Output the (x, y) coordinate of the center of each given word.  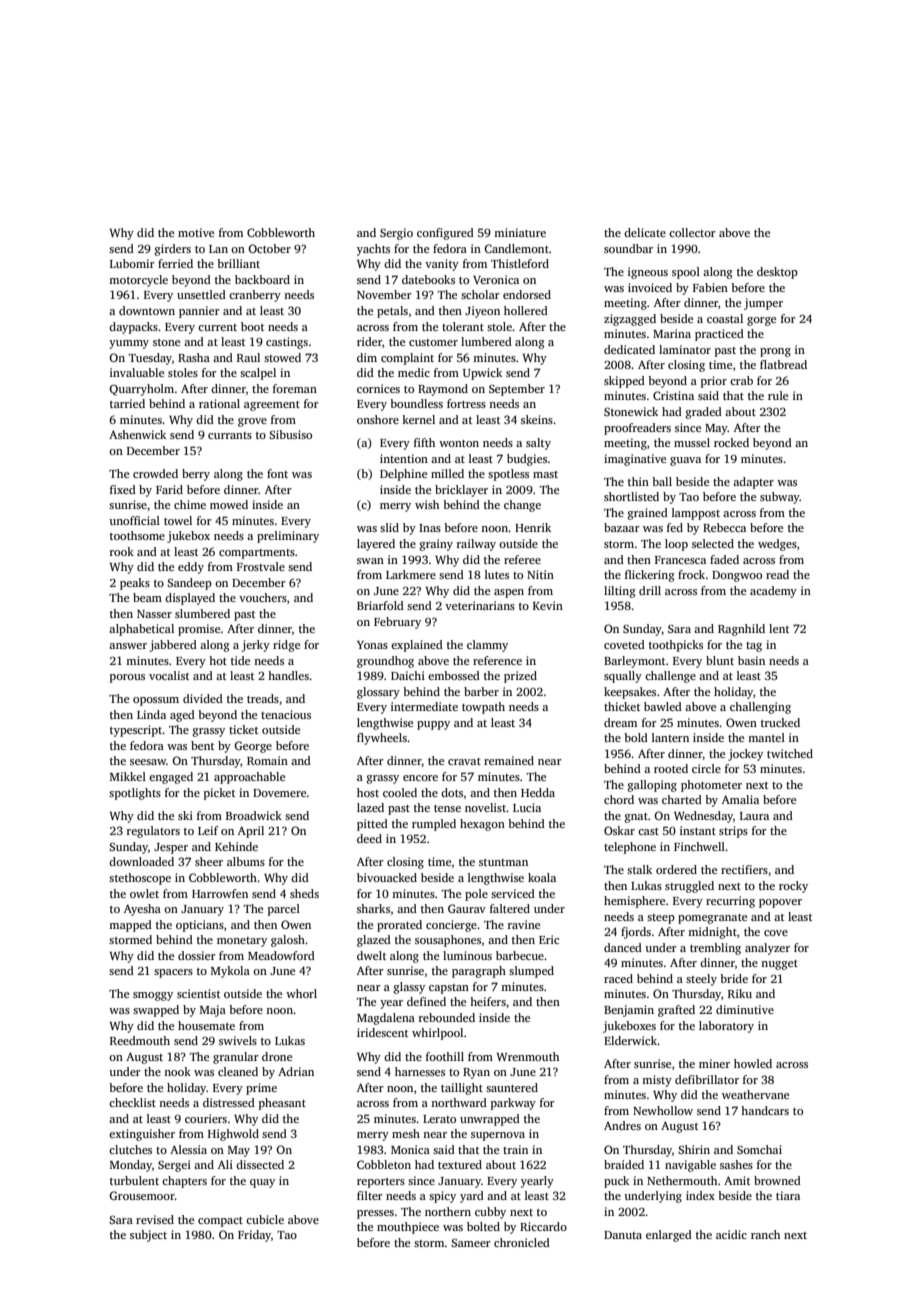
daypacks (133, 328)
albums (246, 861)
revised (155, 1219)
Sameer (471, 1242)
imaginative (635, 460)
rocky (793, 887)
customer (433, 342)
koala (542, 877)
